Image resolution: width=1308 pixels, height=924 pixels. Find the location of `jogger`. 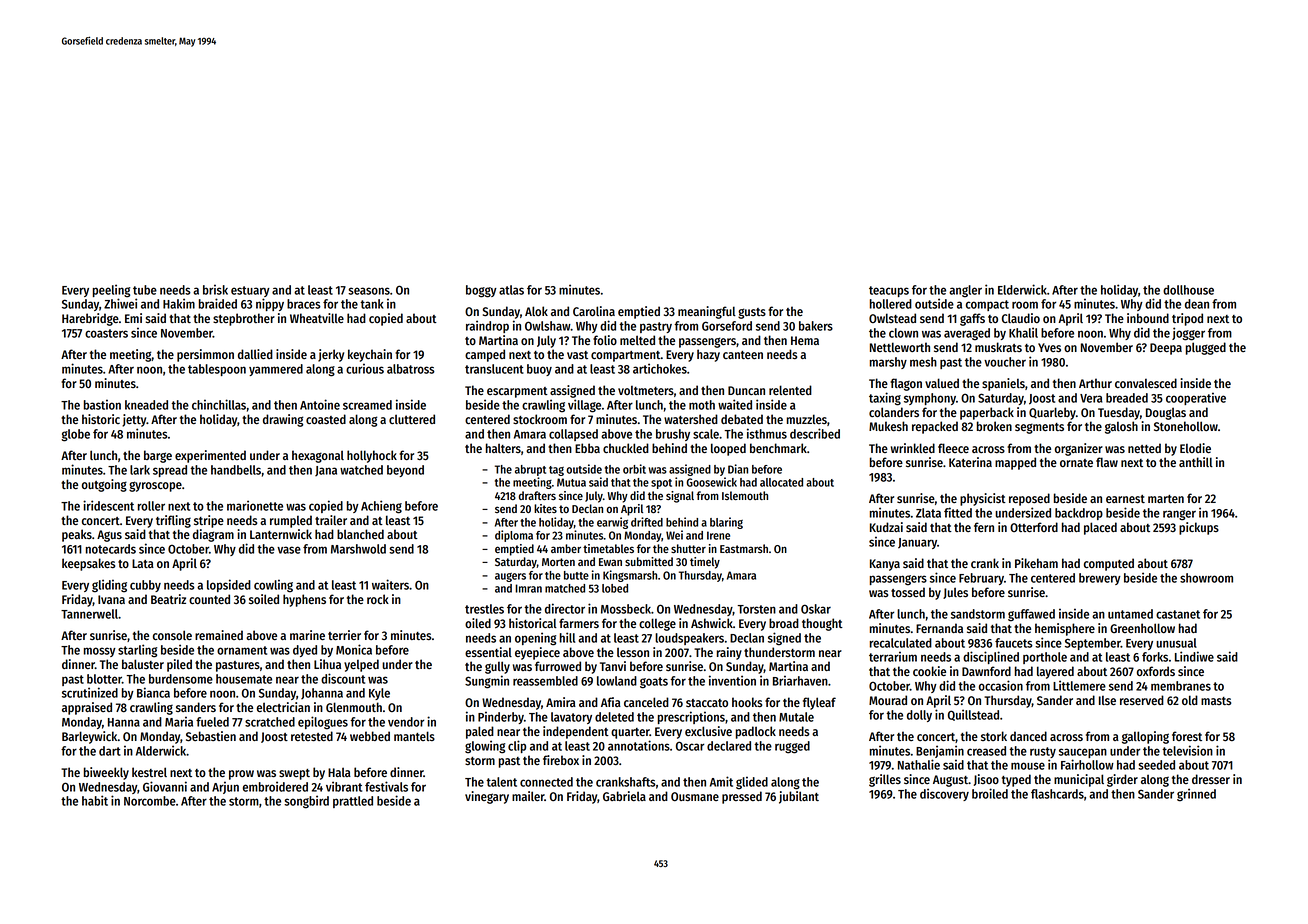

jogger is located at coordinates (1188, 334).
